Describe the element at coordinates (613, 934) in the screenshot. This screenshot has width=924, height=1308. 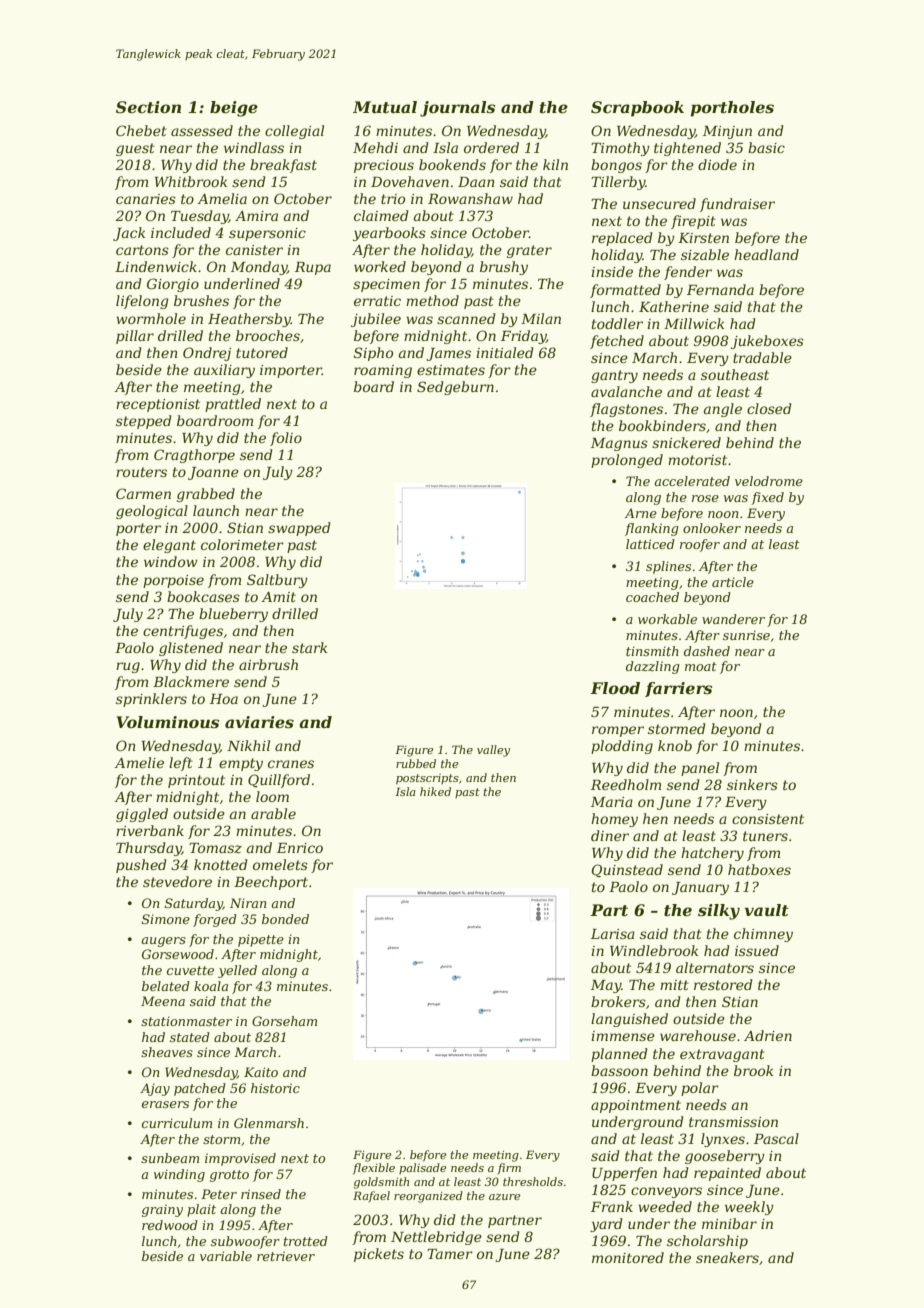
I see `Larisa` at that location.
